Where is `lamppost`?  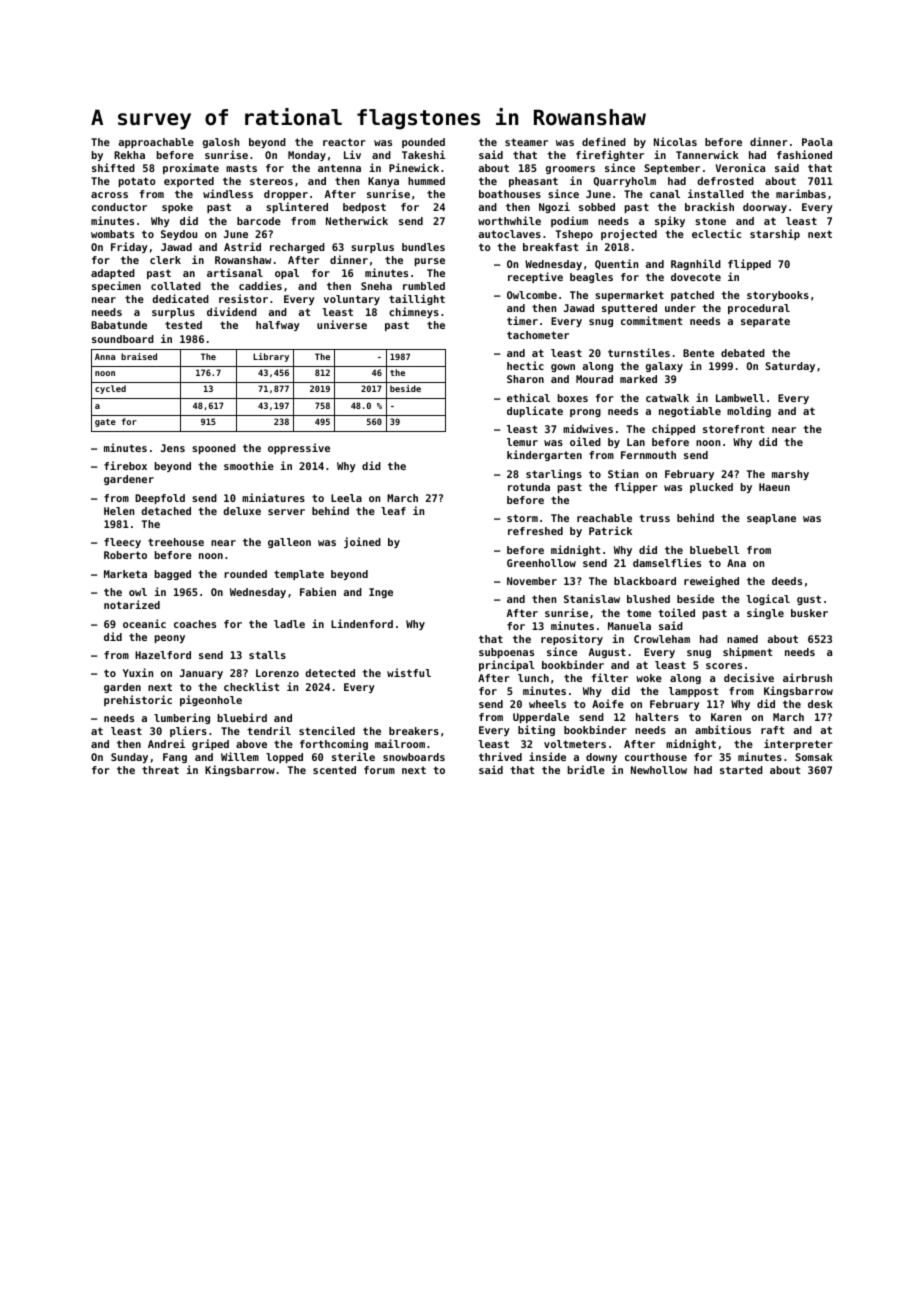 lamppost is located at coordinates (693, 692).
